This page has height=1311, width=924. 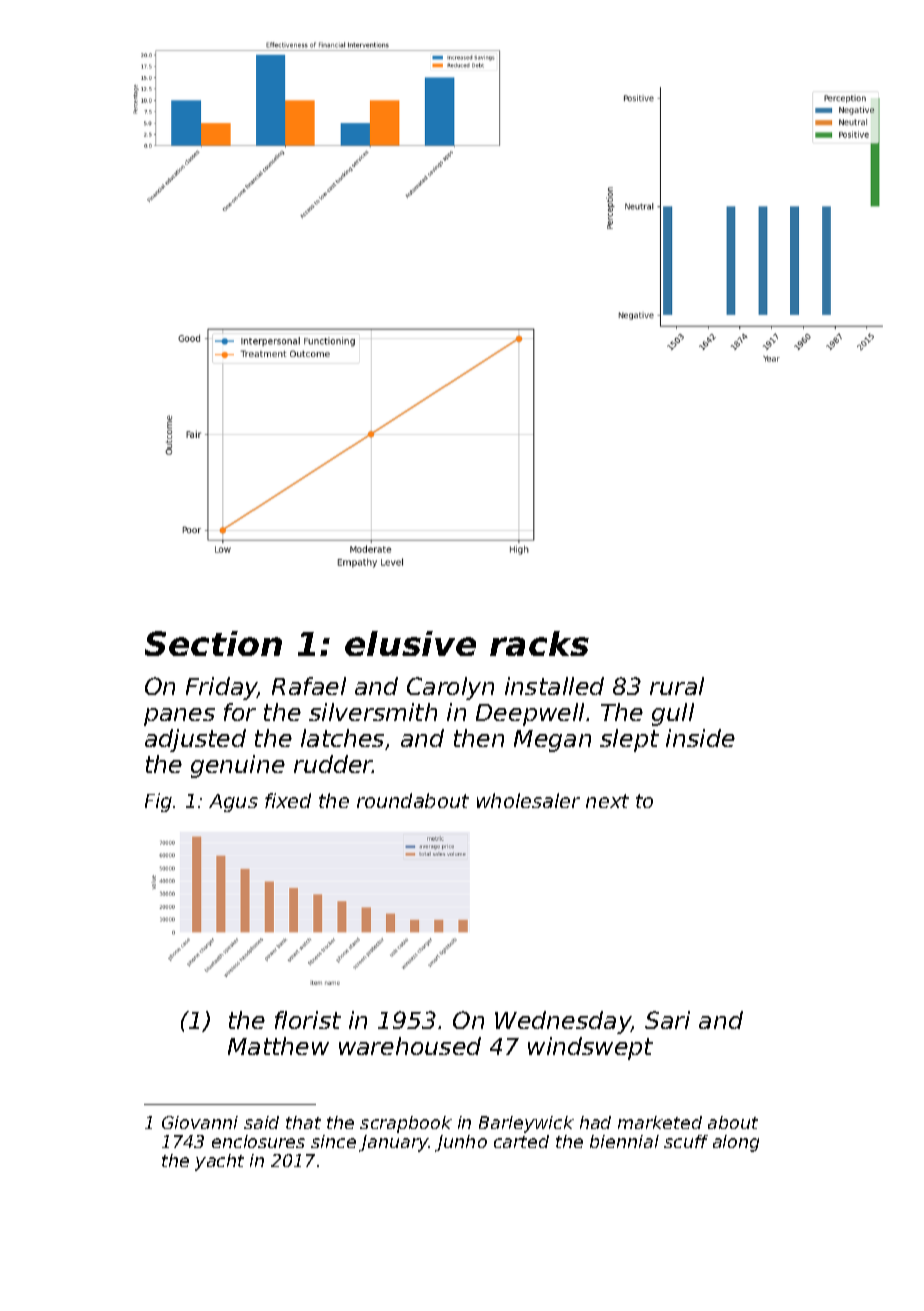 I want to click on rural, so click(x=677, y=686).
